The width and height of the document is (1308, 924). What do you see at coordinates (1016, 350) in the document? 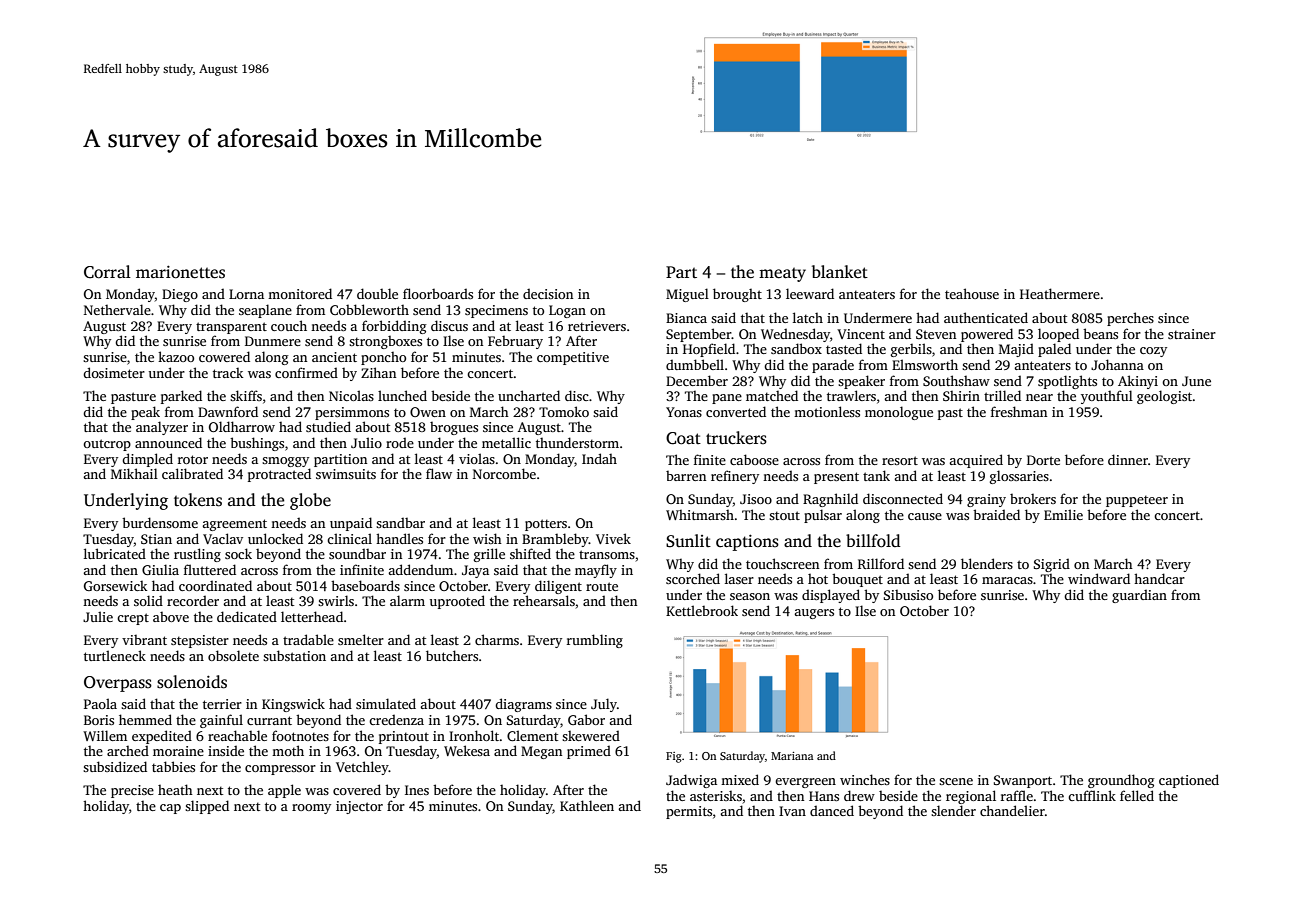
I see `Majid` at bounding box center [1016, 350].
